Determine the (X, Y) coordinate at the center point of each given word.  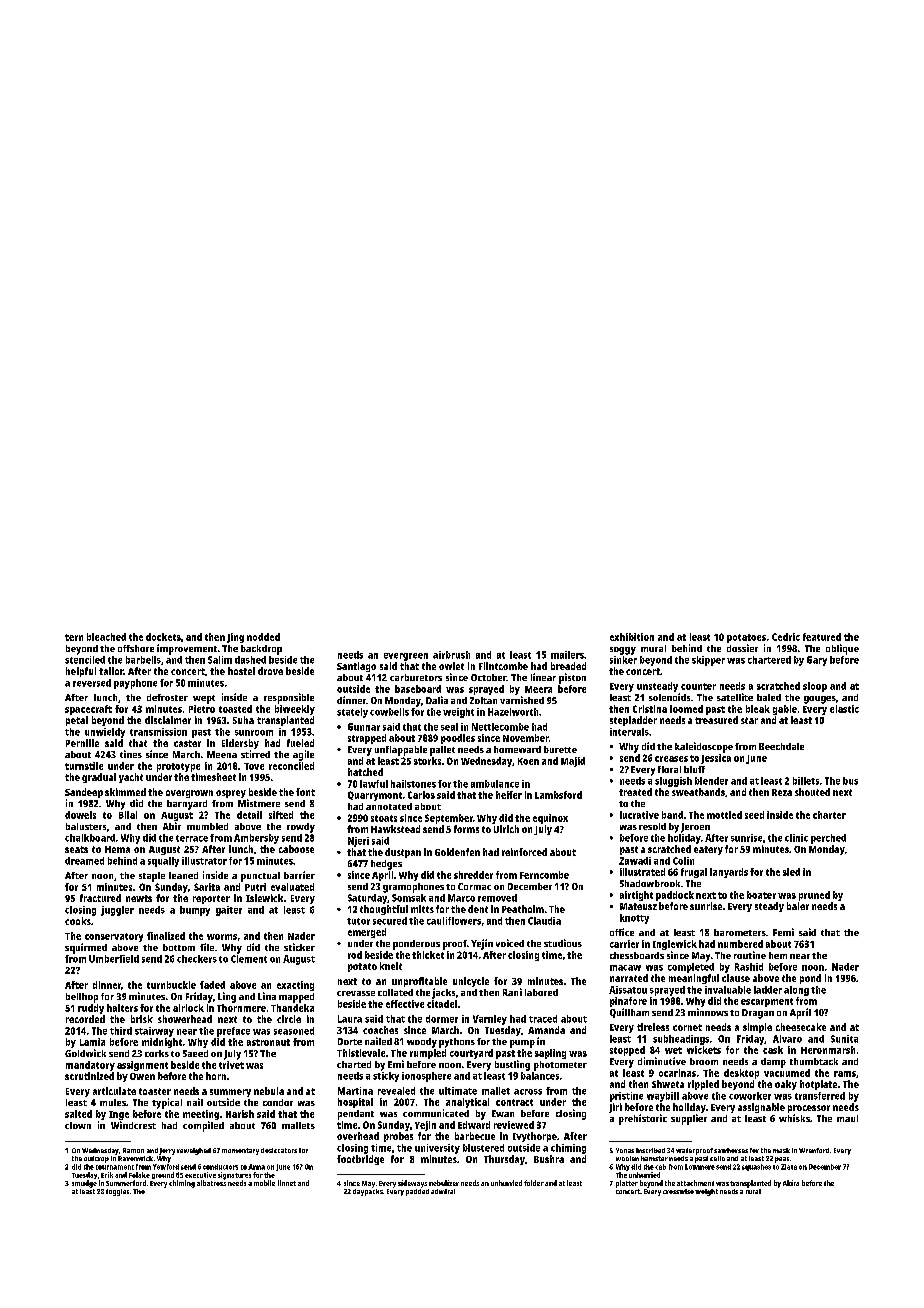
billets (806, 781)
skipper (708, 661)
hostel (241, 671)
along (796, 991)
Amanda (546, 1030)
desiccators (279, 1150)
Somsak (409, 898)
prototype (178, 767)
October (488, 677)
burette (560, 749)
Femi (783, 932)
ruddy (91, 1009)
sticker (299, 947)
